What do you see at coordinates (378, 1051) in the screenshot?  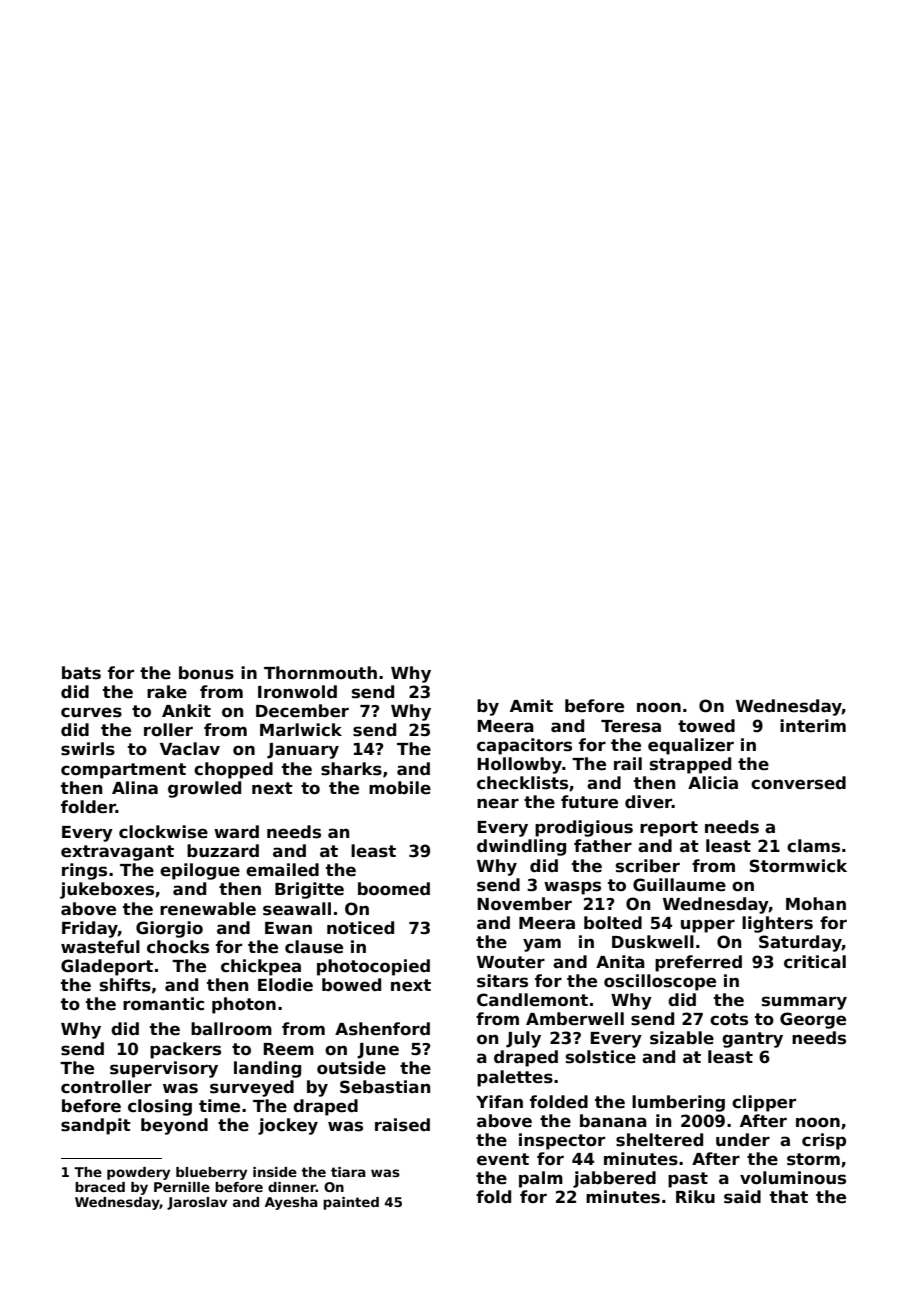 I see `June` at bounding box center [378, 1051].
